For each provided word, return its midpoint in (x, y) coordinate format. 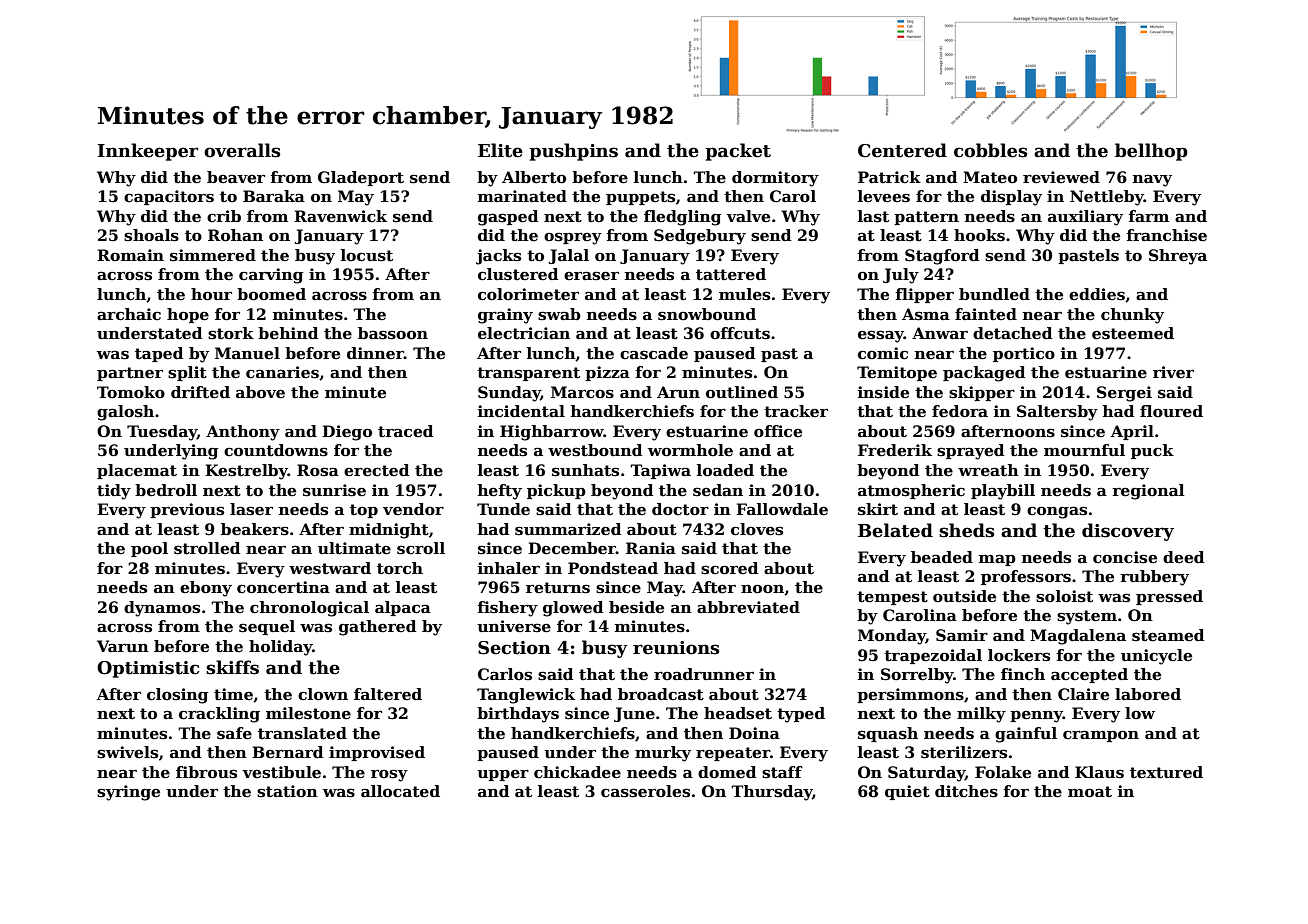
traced (406, 431)
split (187, 373)
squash (888, 734)
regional (1148, 492)
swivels (127, 752)
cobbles (990, 150)
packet (738, 152)
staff (782, 772)
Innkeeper (147, 152)
